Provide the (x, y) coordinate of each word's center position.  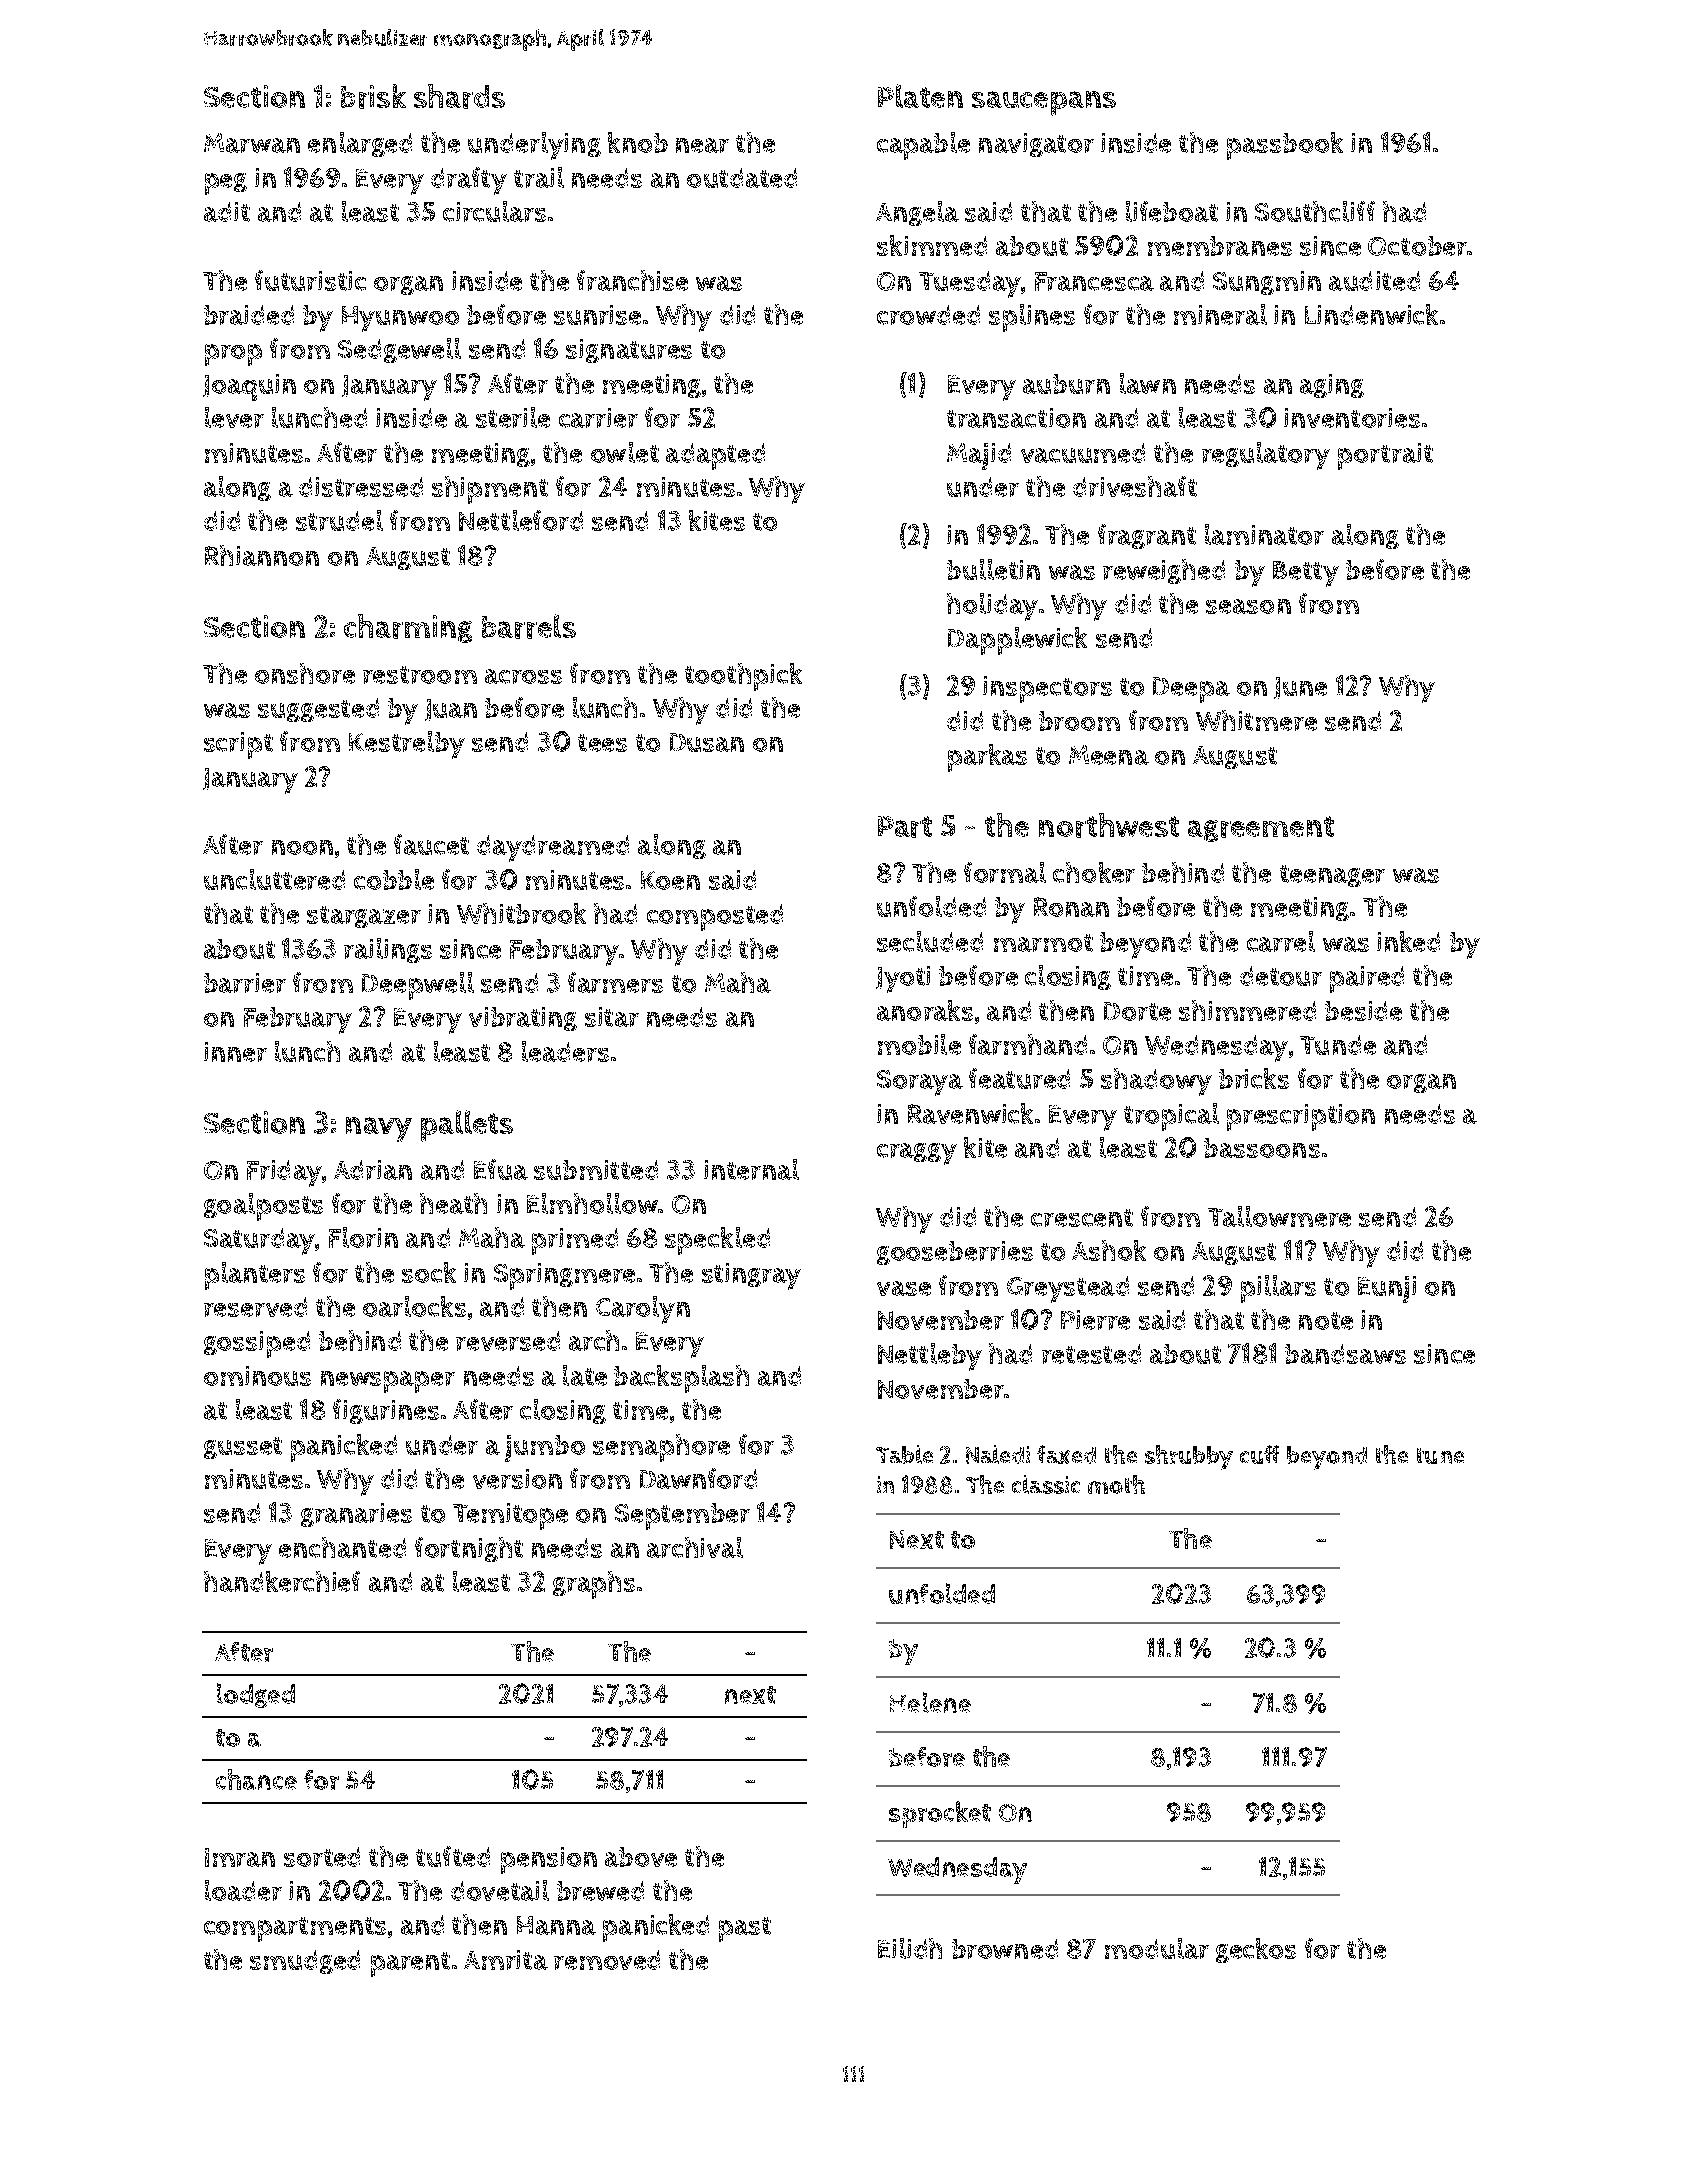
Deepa (1191, 690)
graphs (594, 1585)
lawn (1148, 383)
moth (1116, 1484)
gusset (243, 1448)
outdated (742, 178)
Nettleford (521, 520)
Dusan (707, 742)
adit (227, 212)
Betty (1306, 574)
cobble (394, 879)
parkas (987, 758)
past (745, 1929)
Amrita (506, 1960)
